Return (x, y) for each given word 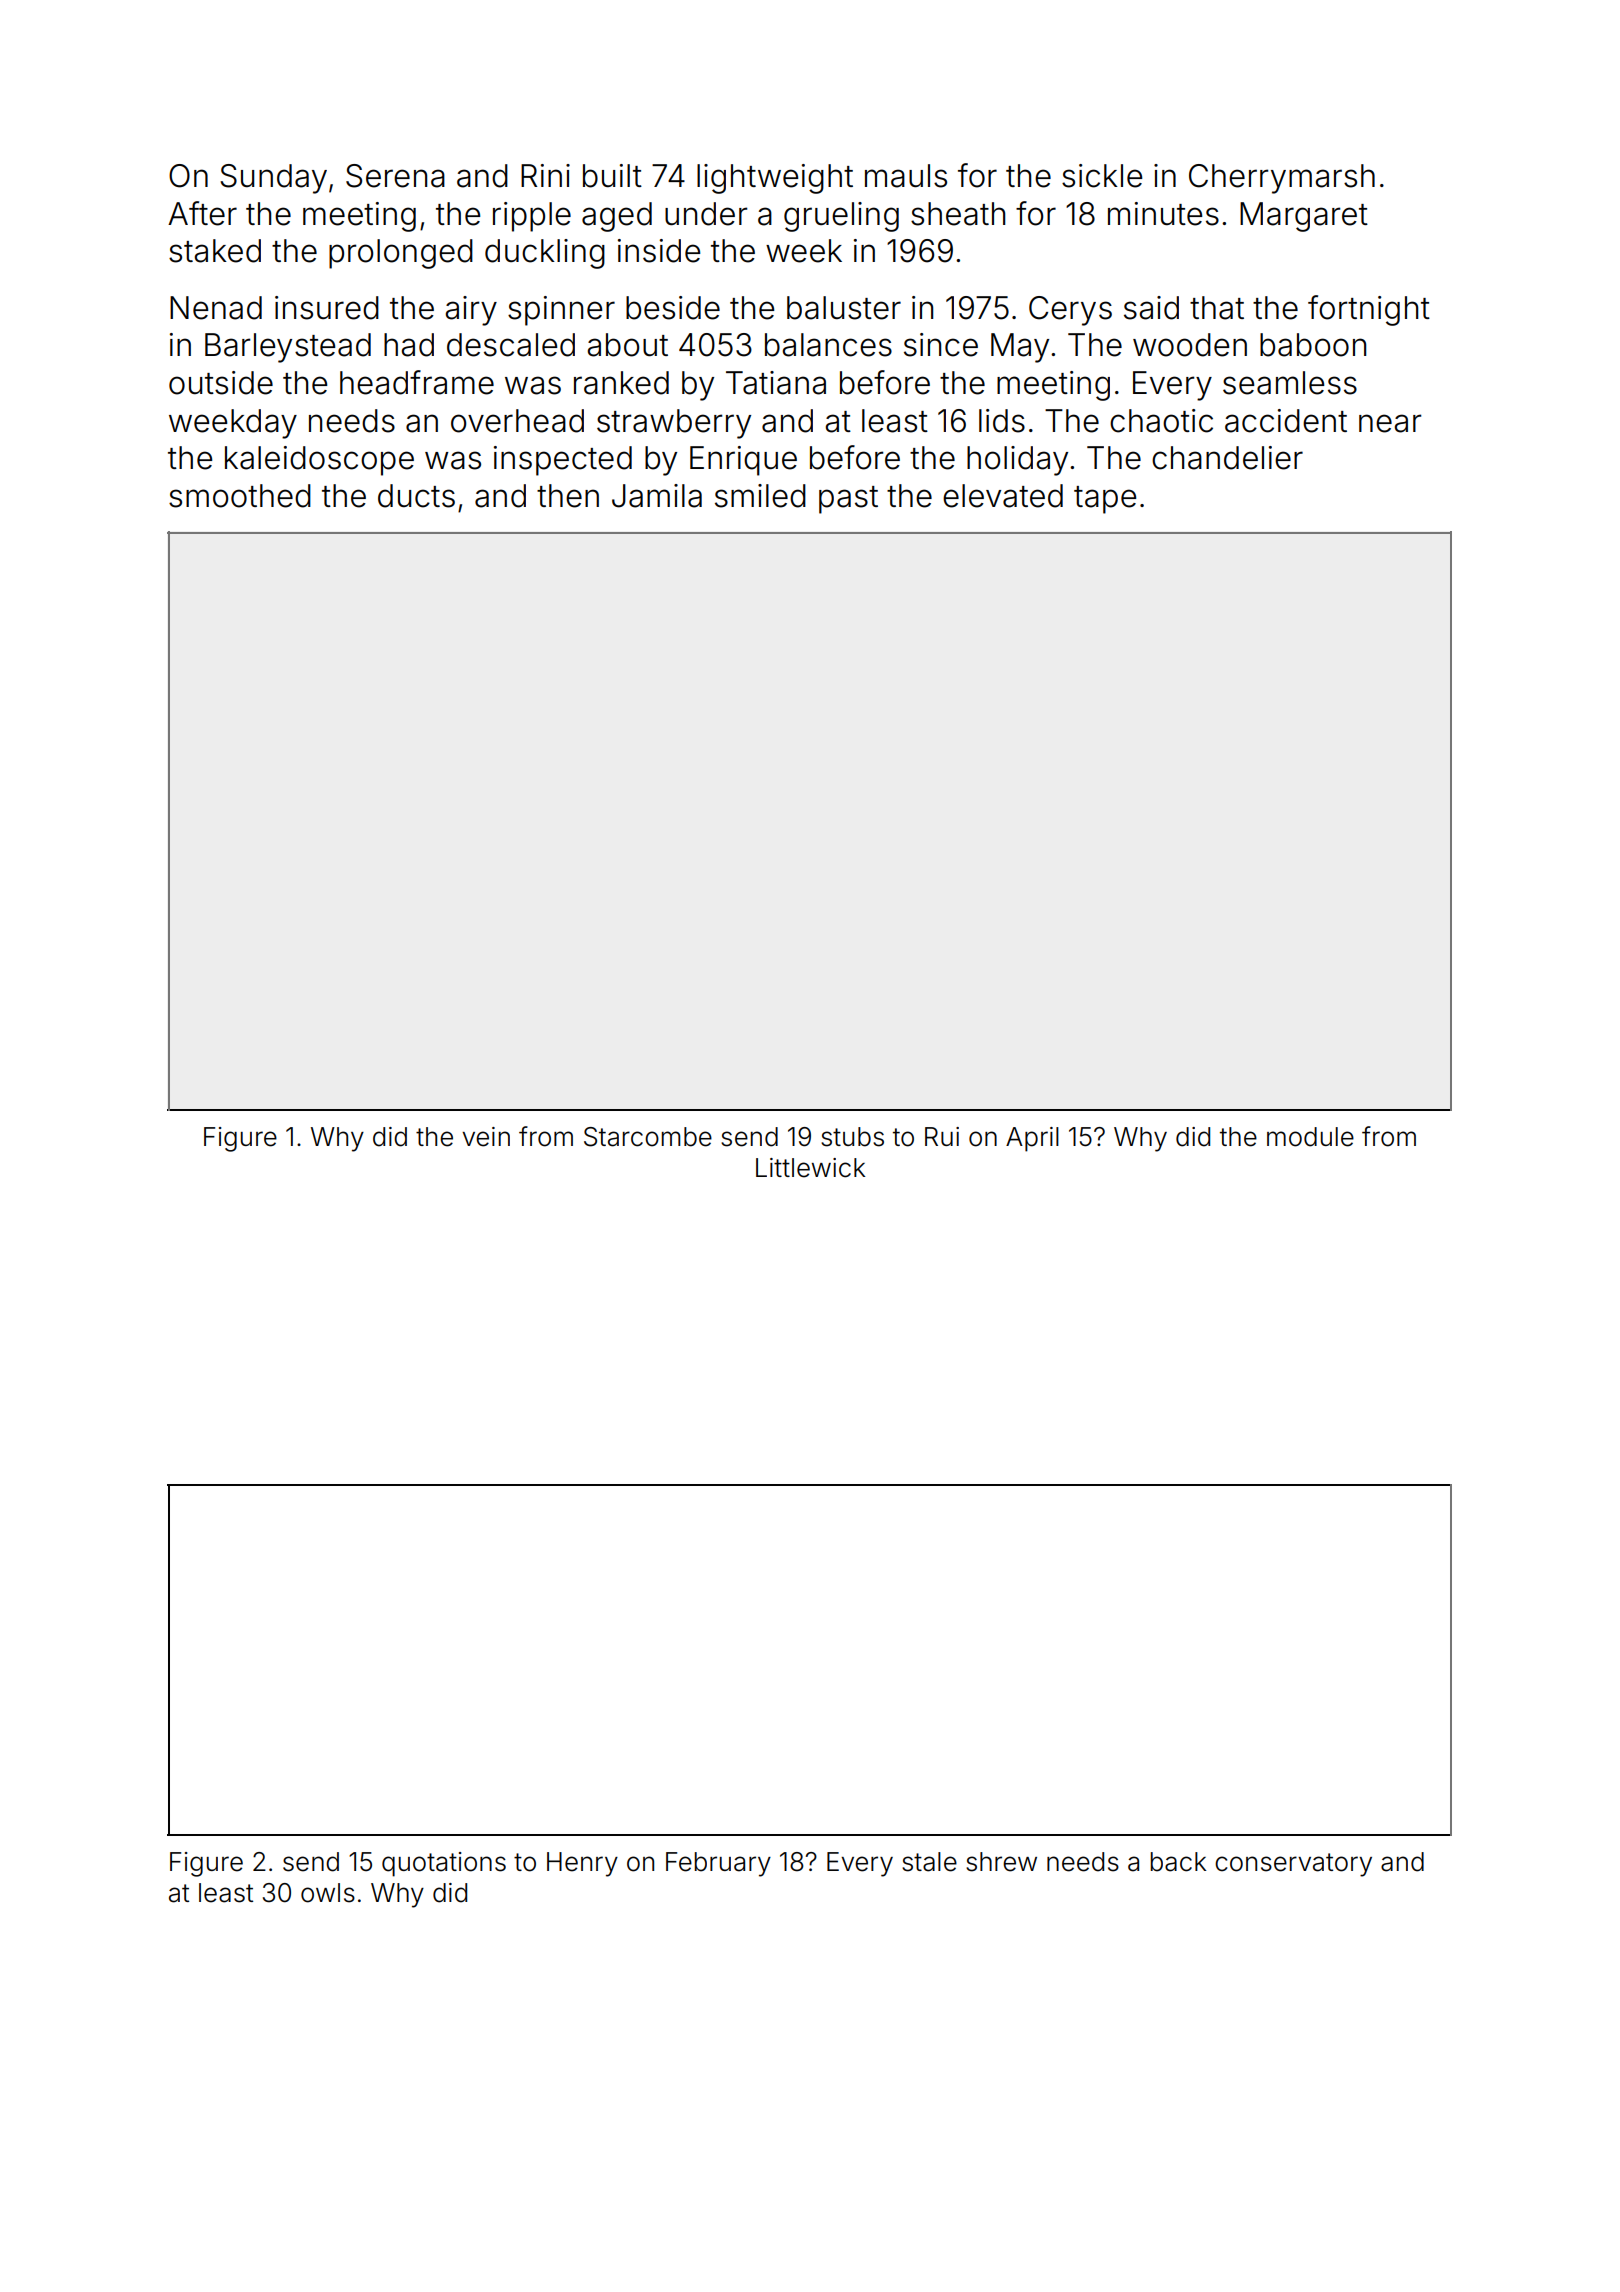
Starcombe (648, 1137)
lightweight (775, 179)
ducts (416, 496)
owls (328, 1893)
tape (1105, 500)
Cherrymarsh (1282, 179)
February (718, 1864)
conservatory (1293, 1865)
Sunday (273, 179)
